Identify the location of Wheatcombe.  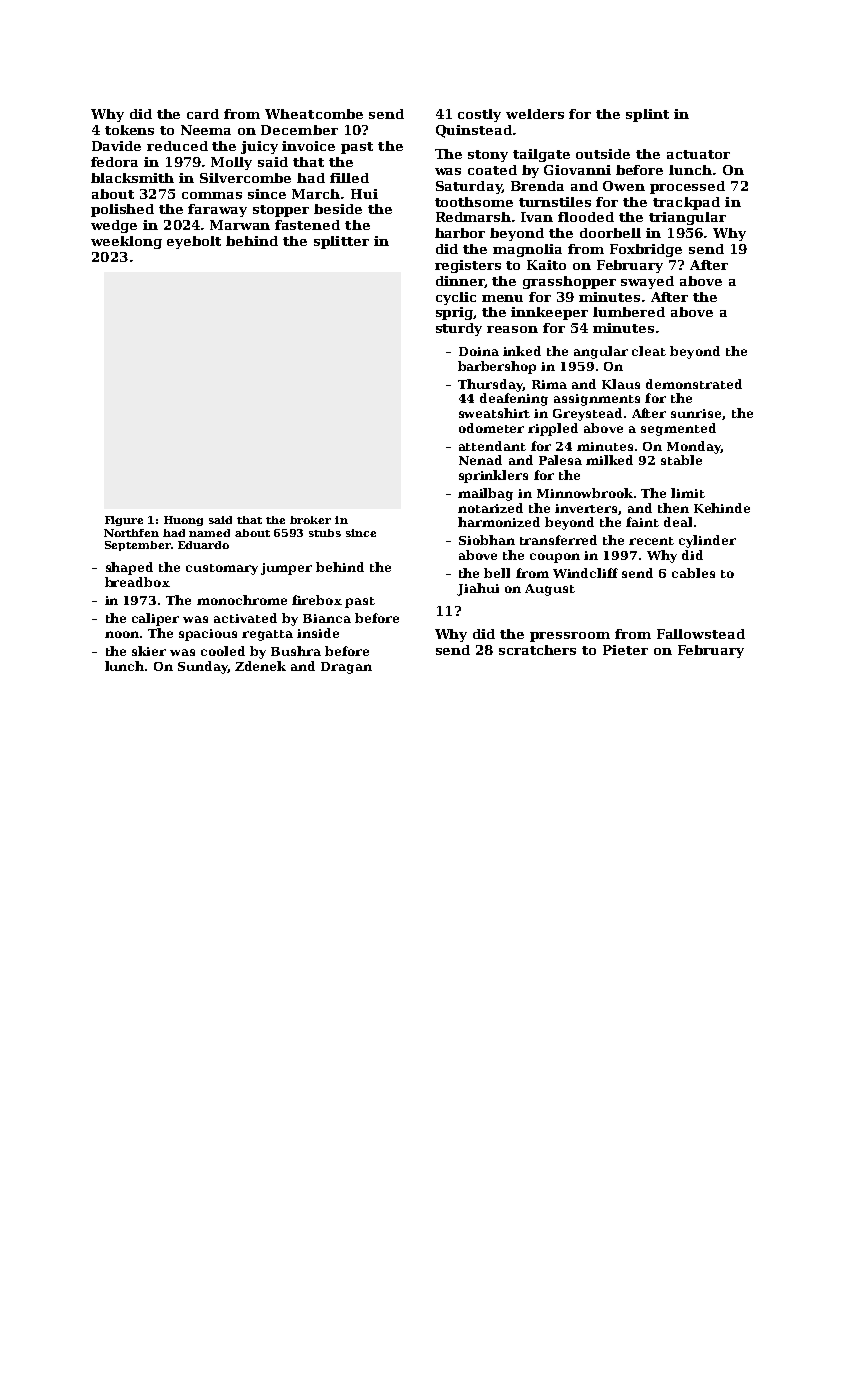
(314, 114).
